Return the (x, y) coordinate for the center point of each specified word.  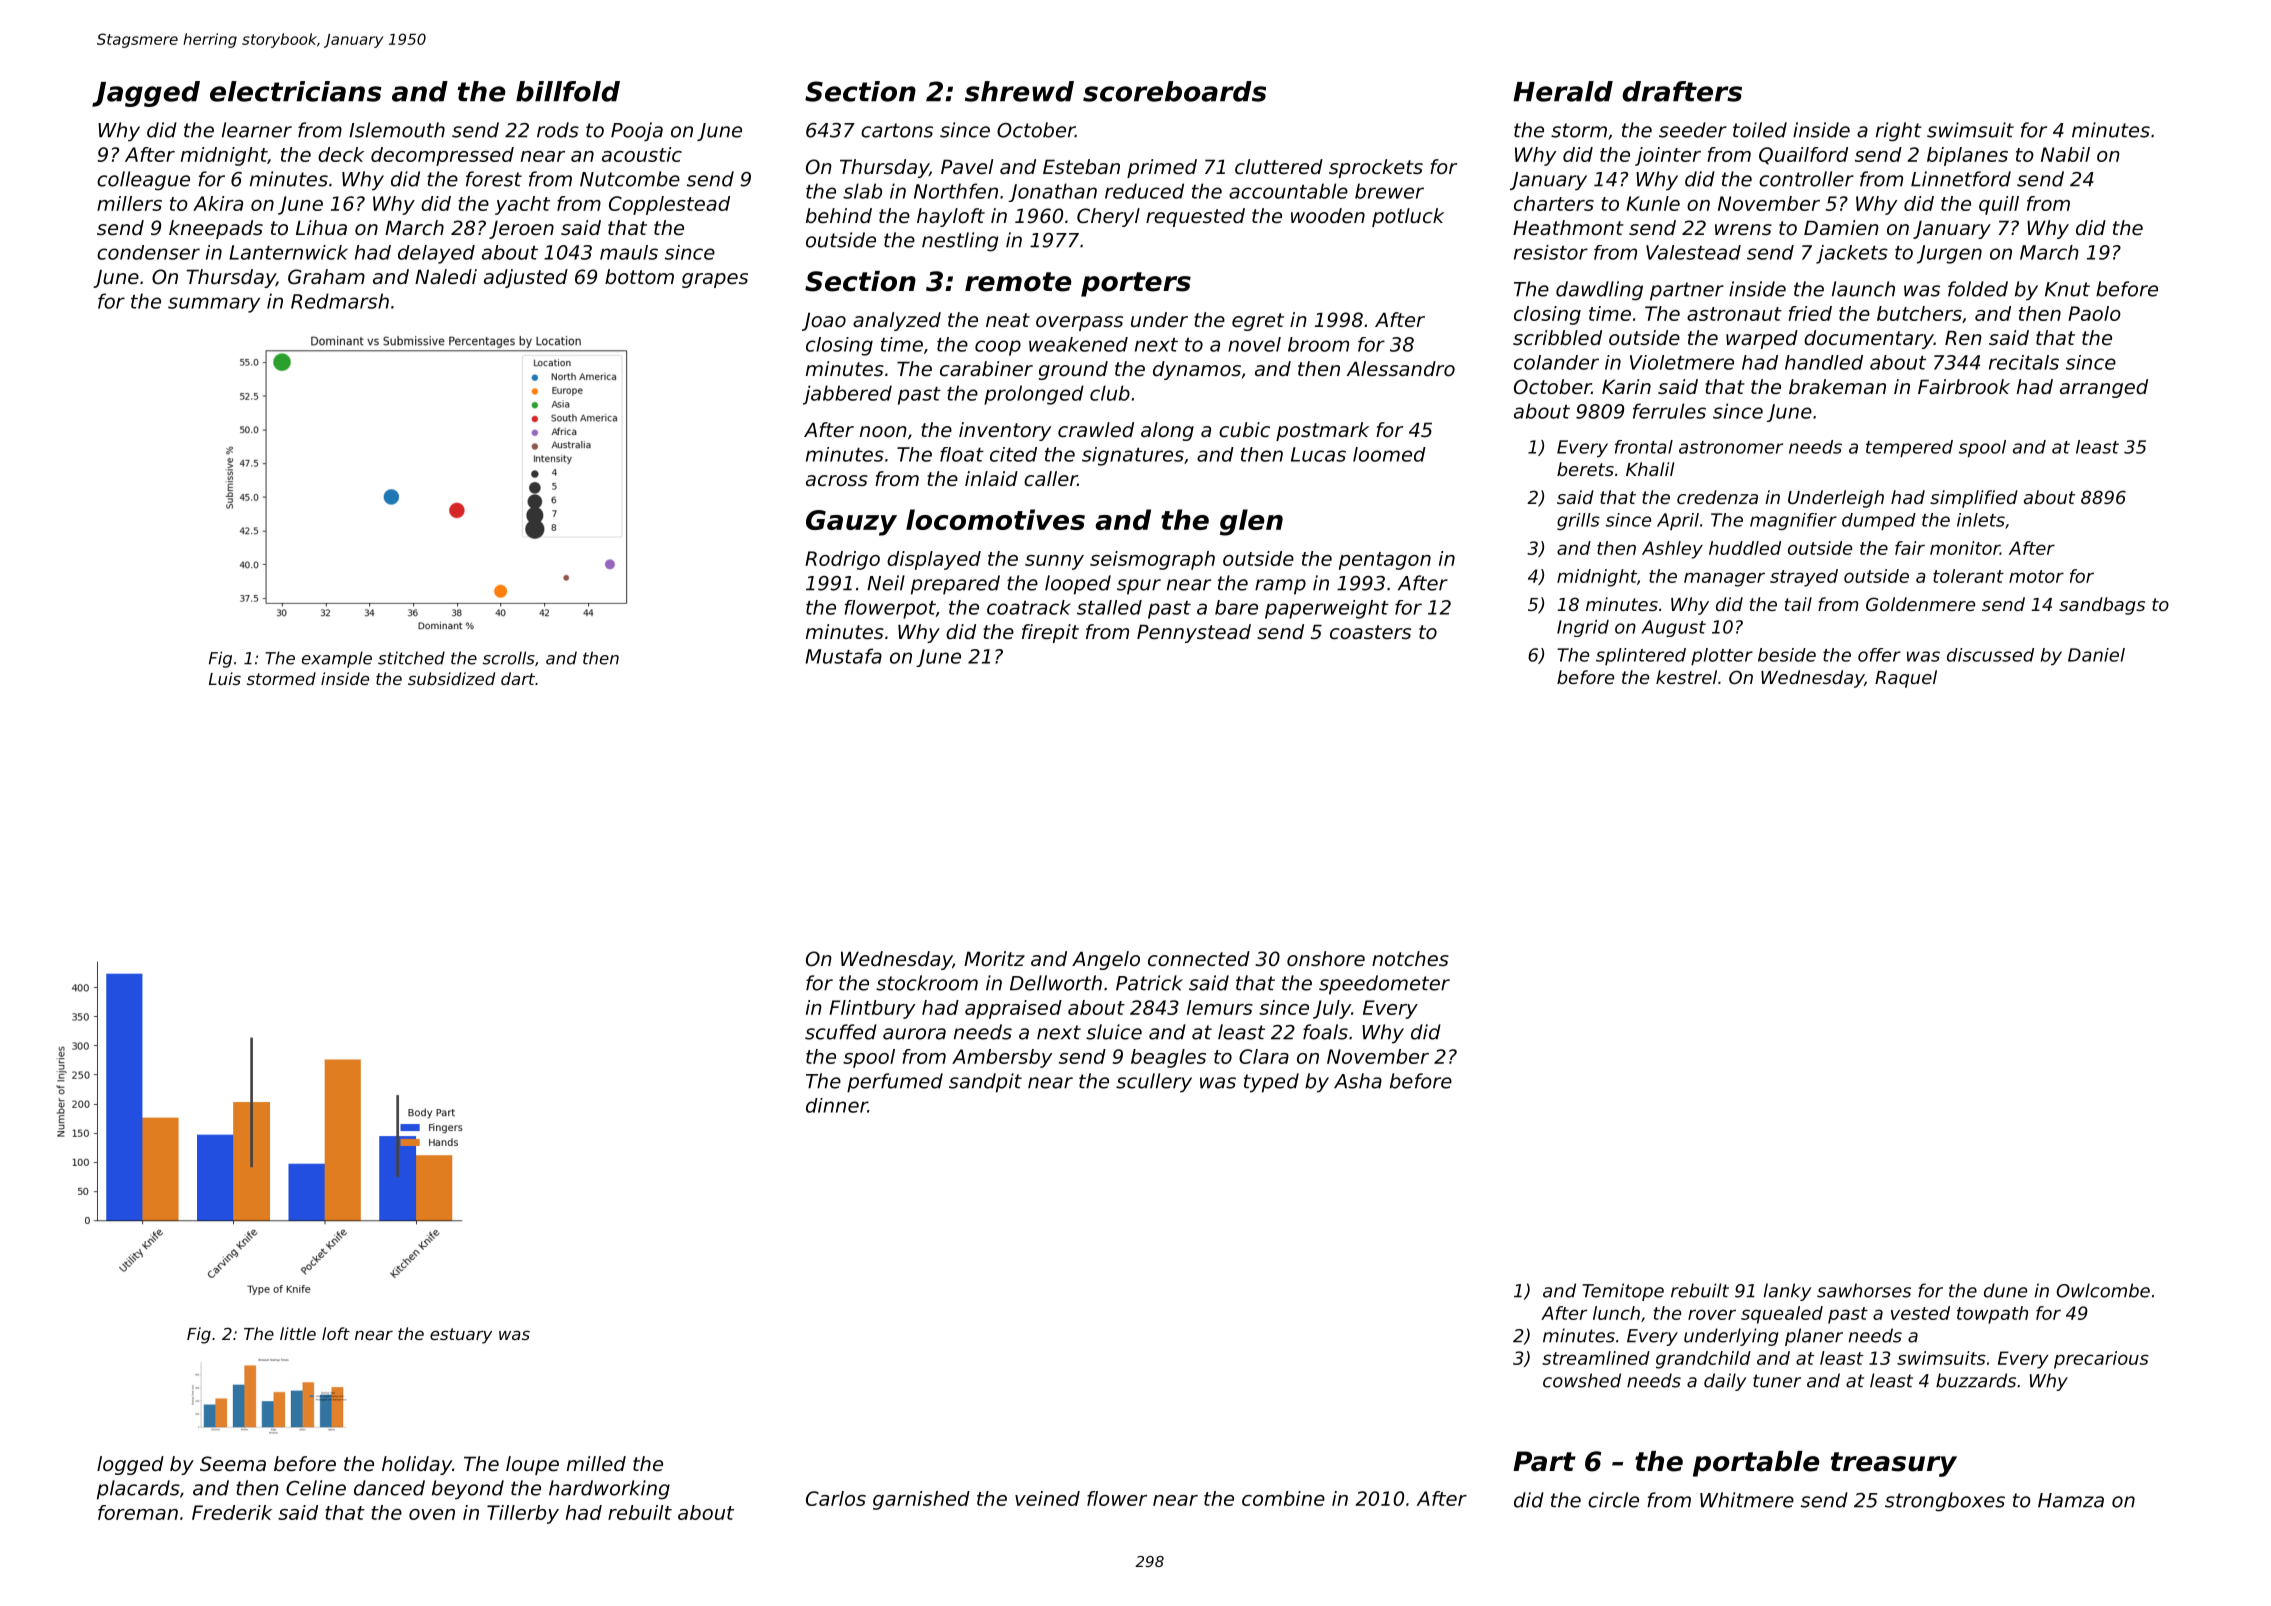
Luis (225, 678)
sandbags (2102, 606)
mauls (629, 252)
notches (1410, 959)
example (337, 659)
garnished (921, 1500)
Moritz (994, 959)
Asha (1358, 1081)
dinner (837, 1105)
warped (1762, 339)
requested (1195, 217)
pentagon (1385, 561)
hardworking (609, 1490)
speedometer (1384, 985)
